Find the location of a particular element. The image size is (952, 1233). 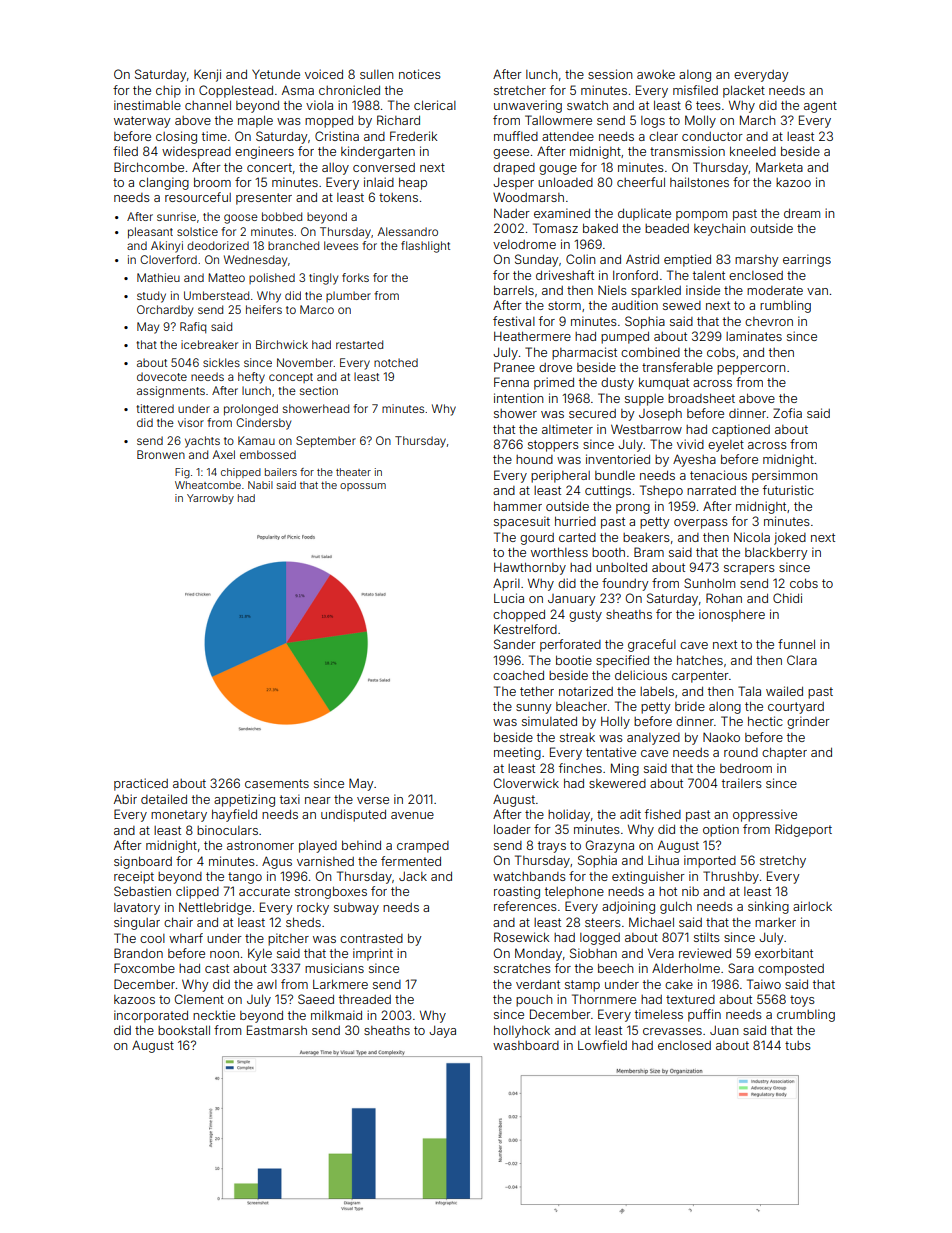

practiced is located at coordinates (141, 784).
